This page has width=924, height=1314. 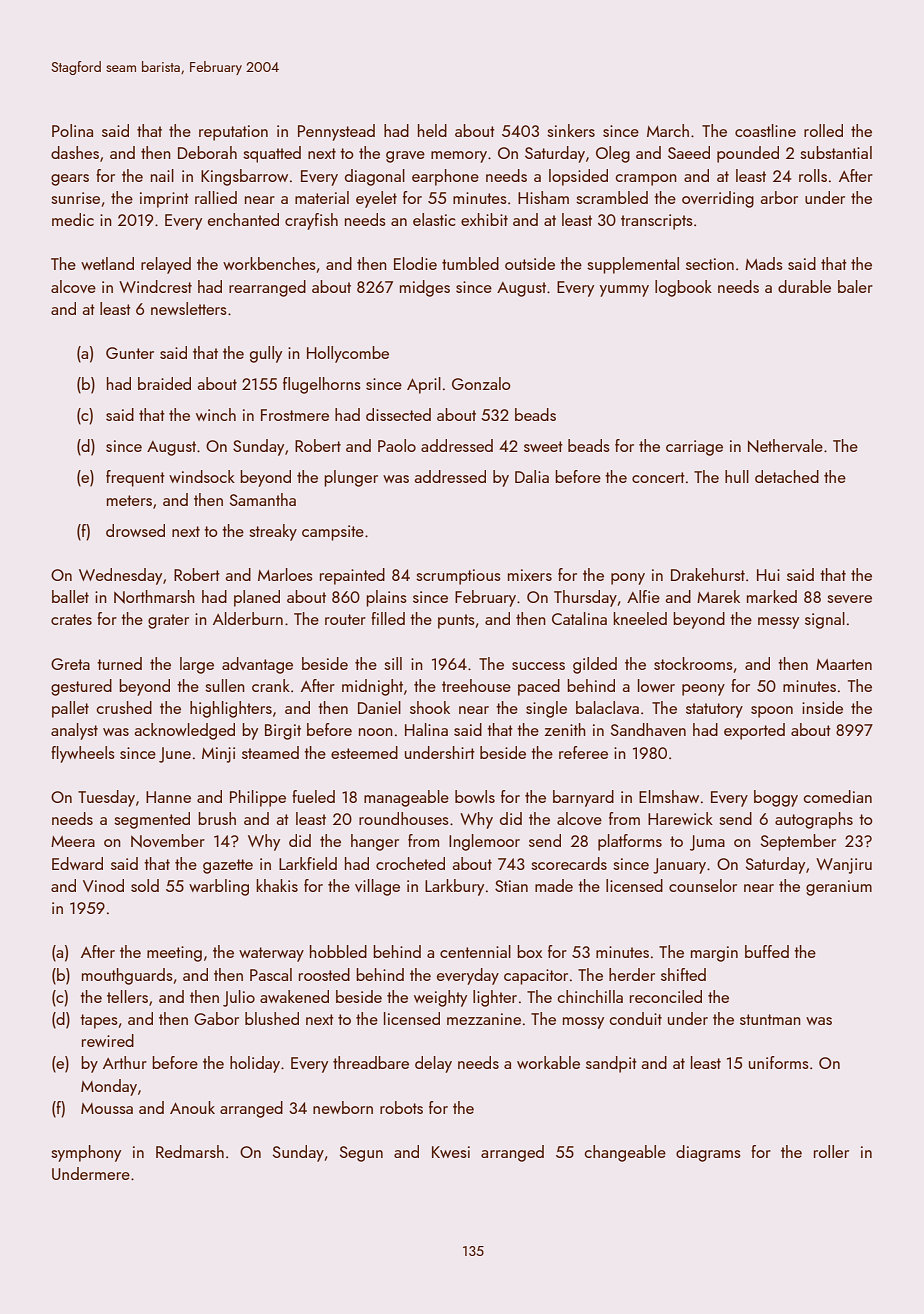 What do you see at coordinates (776, 798) in the page?
I see `boggy` at bounding box center [776, 798].
